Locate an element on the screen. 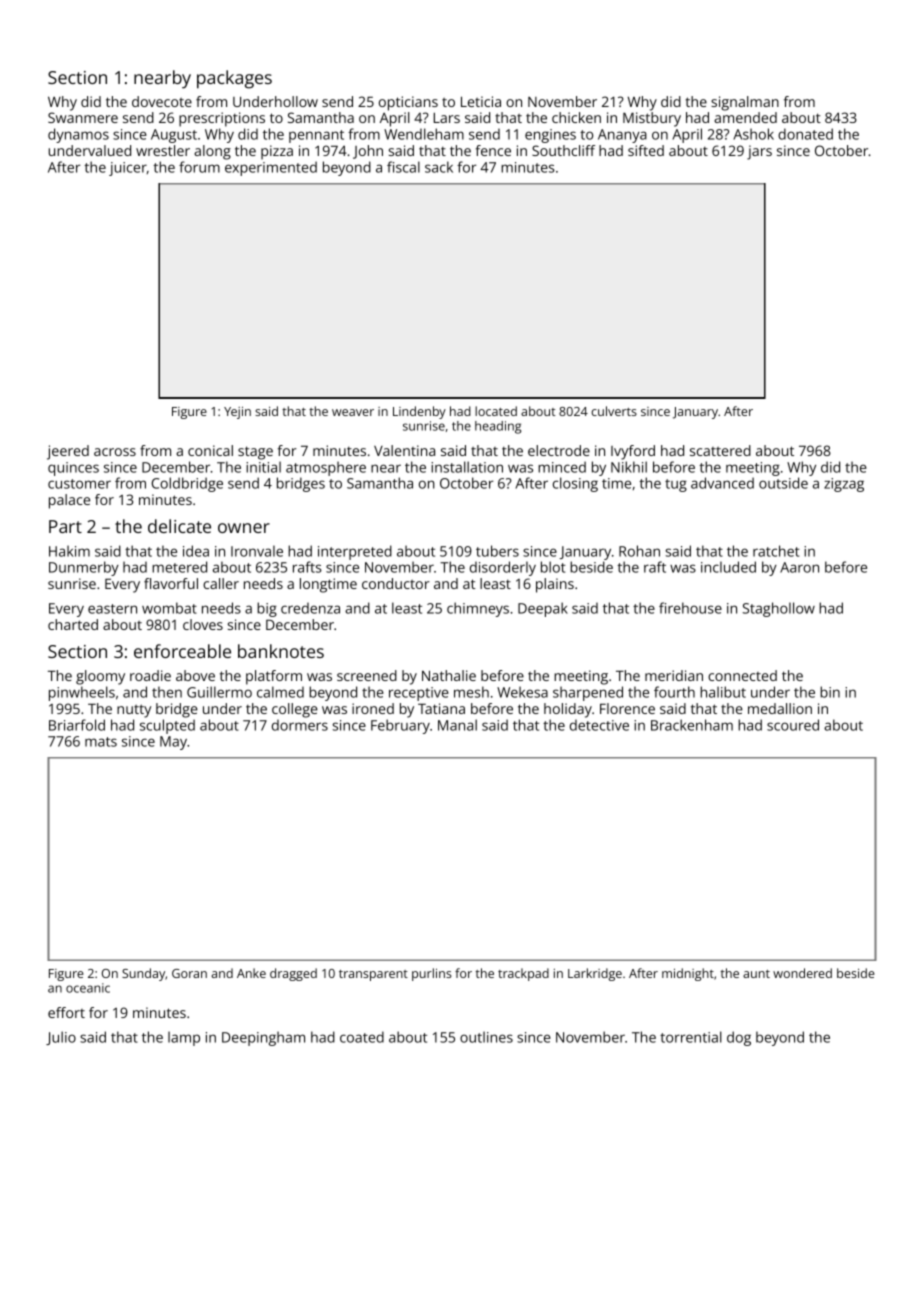  jeered is located at coordinates (68, 452).
